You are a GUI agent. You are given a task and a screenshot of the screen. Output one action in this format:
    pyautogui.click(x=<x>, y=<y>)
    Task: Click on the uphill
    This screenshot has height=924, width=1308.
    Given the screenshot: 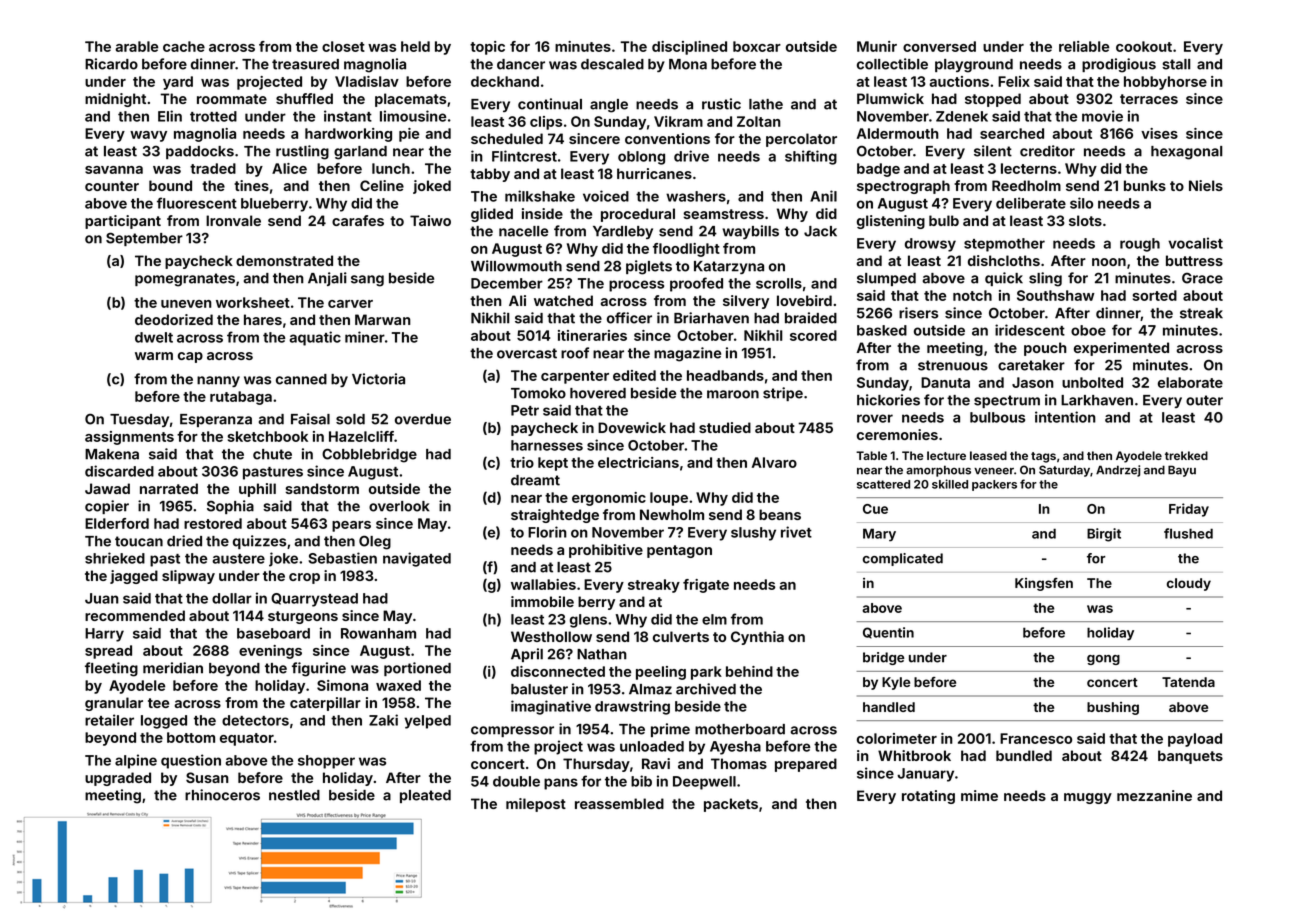 What is the action you would take?
    pyautogui.click(x=257, y=490)
